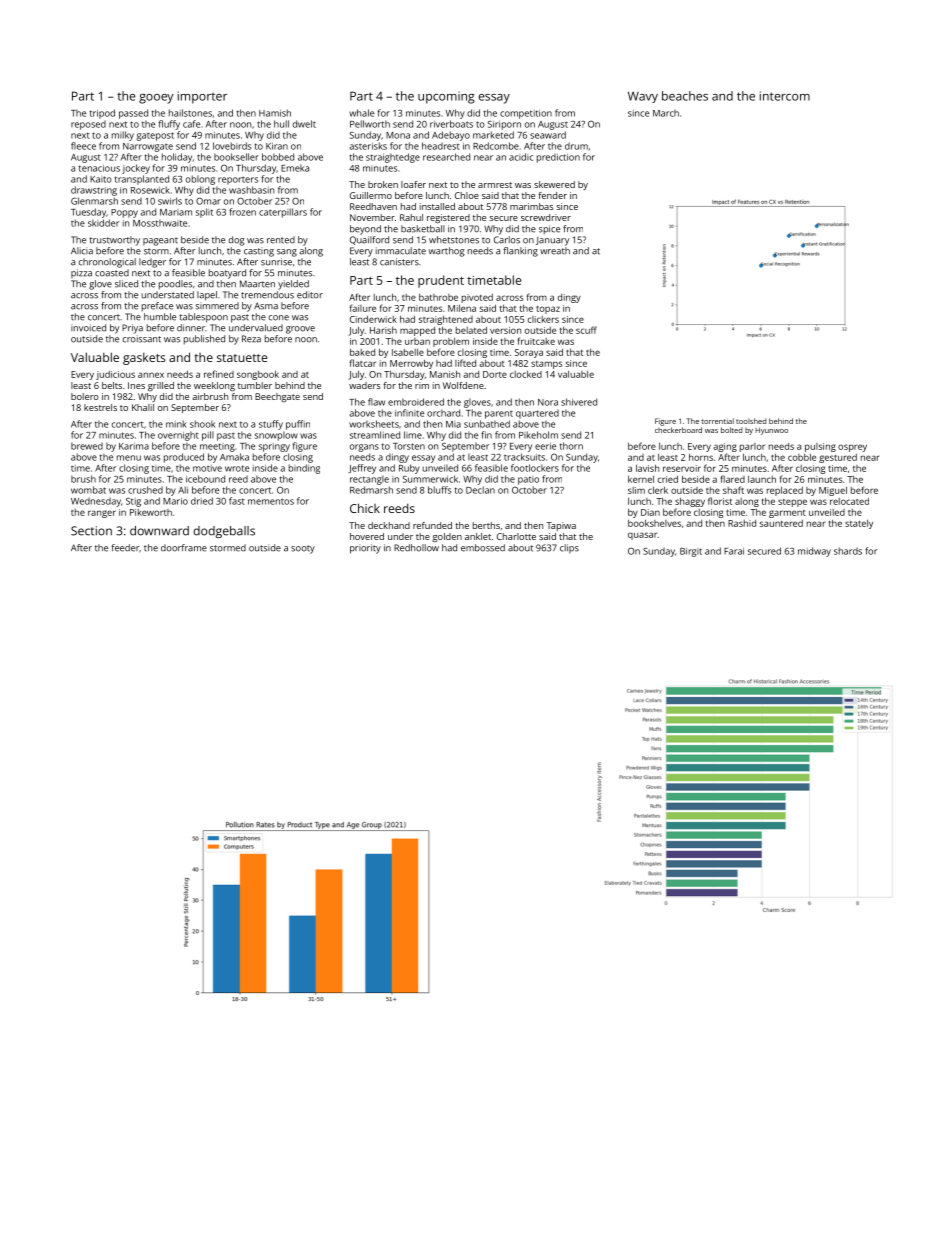 This screenshot has height=1233, width=952. What do you see at coordinates (393, 158) in the screenshot?
I see `straightedge` at bounding box center [393, 158].
